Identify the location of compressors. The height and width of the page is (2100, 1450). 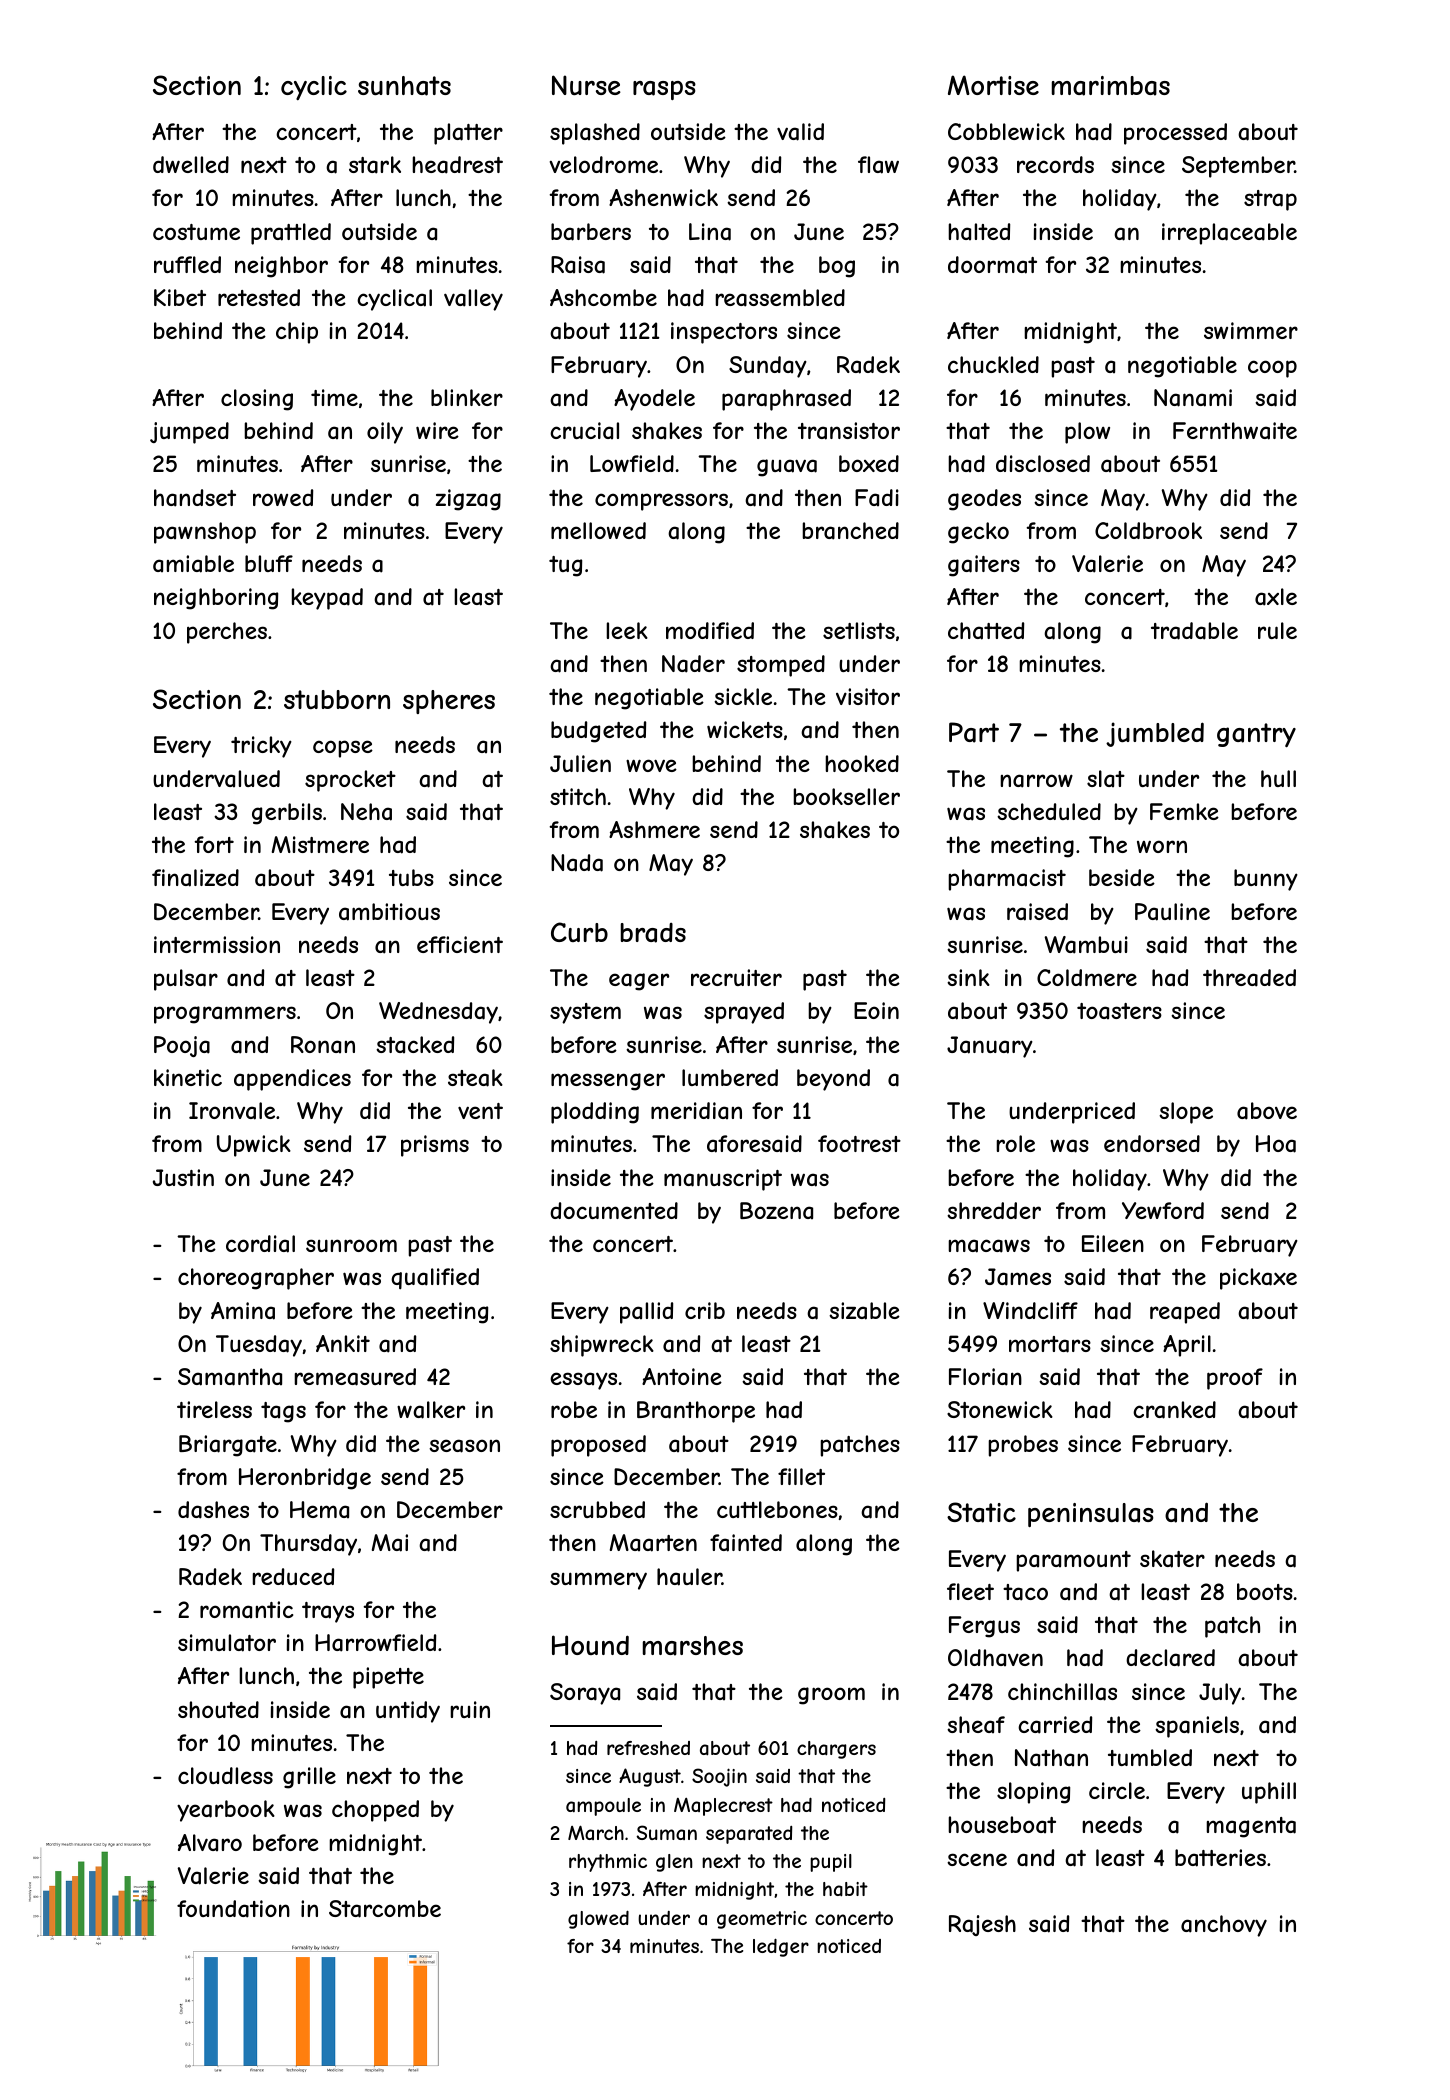
(661, 502).
